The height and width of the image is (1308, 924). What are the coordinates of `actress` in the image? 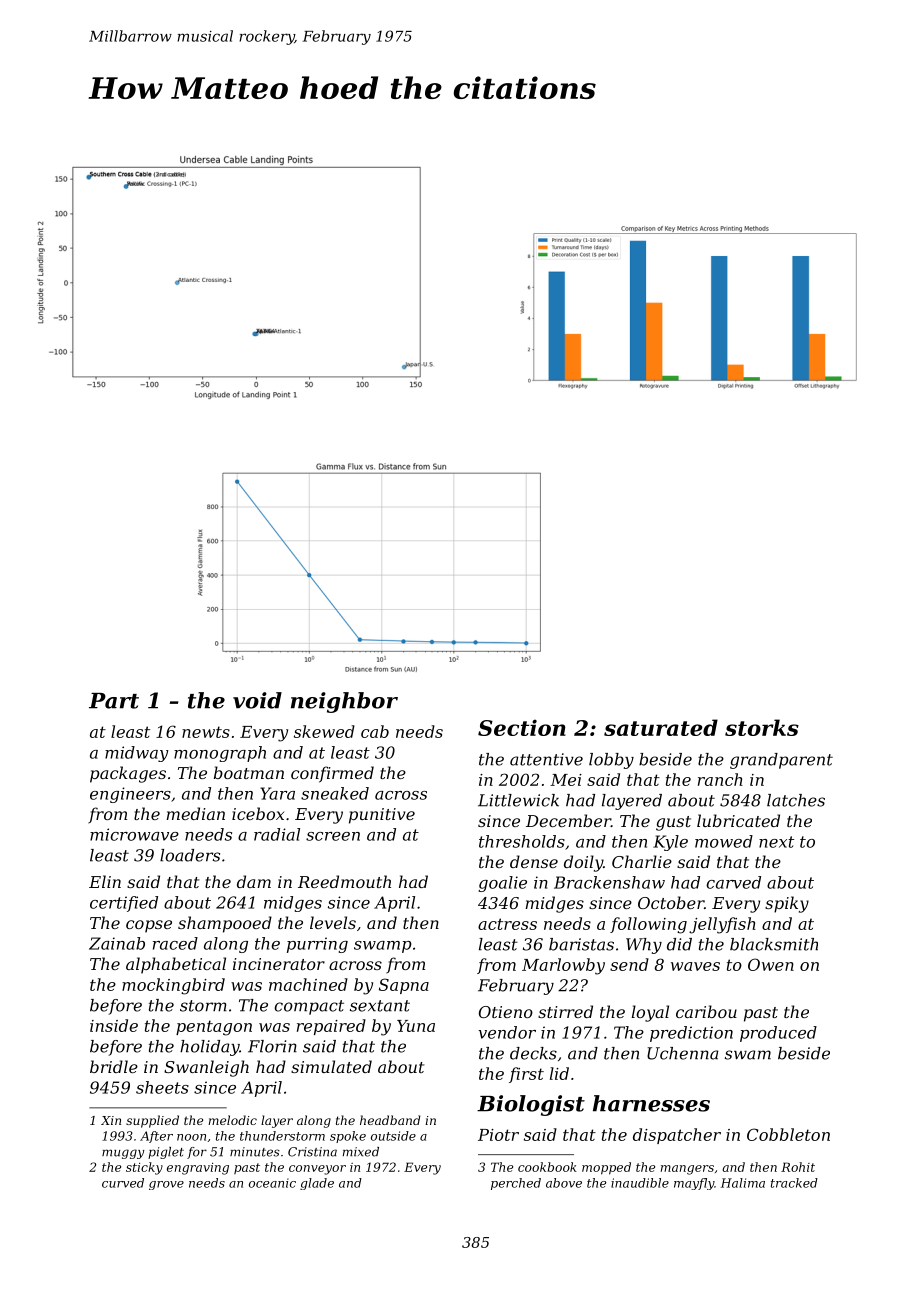 It's located at (507, 924).
